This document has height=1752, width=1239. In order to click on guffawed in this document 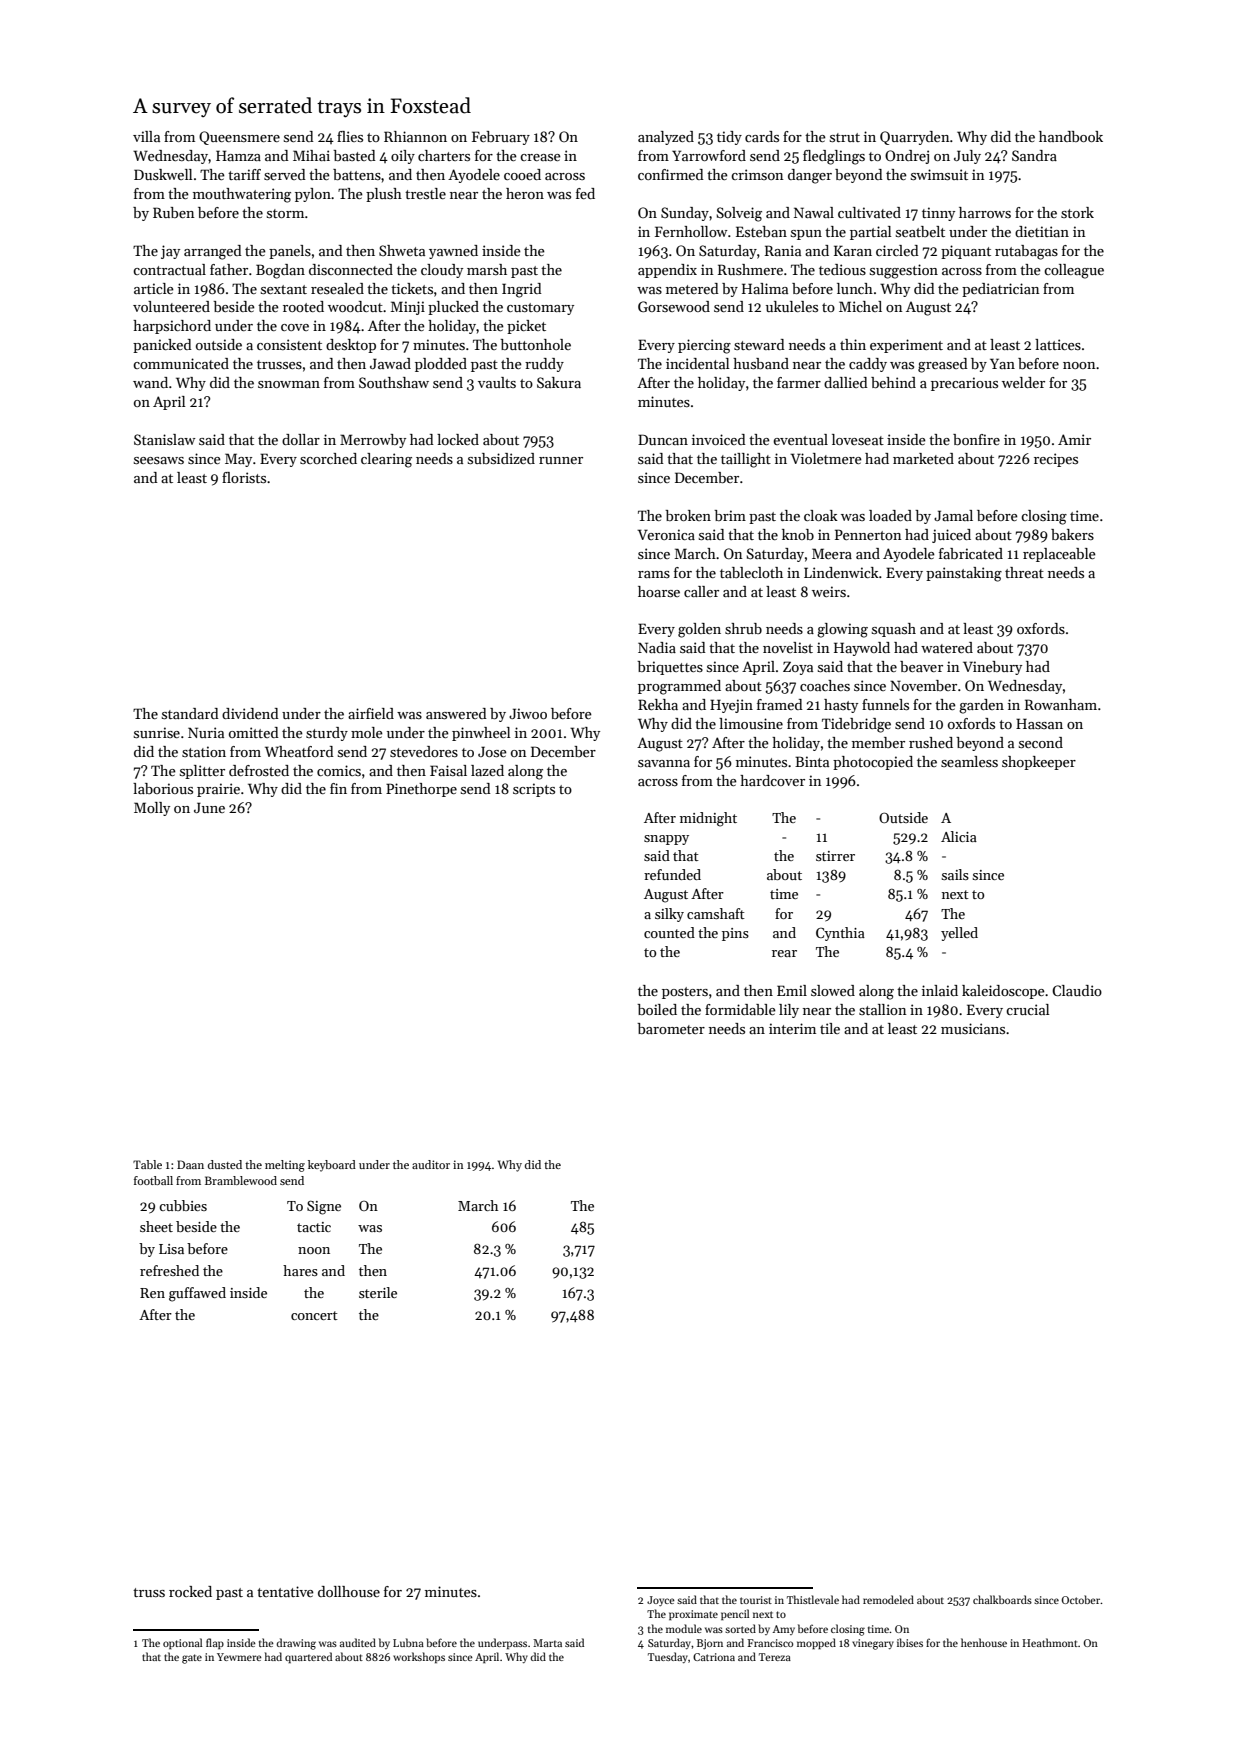, I will do `click(197, 1294)`.
